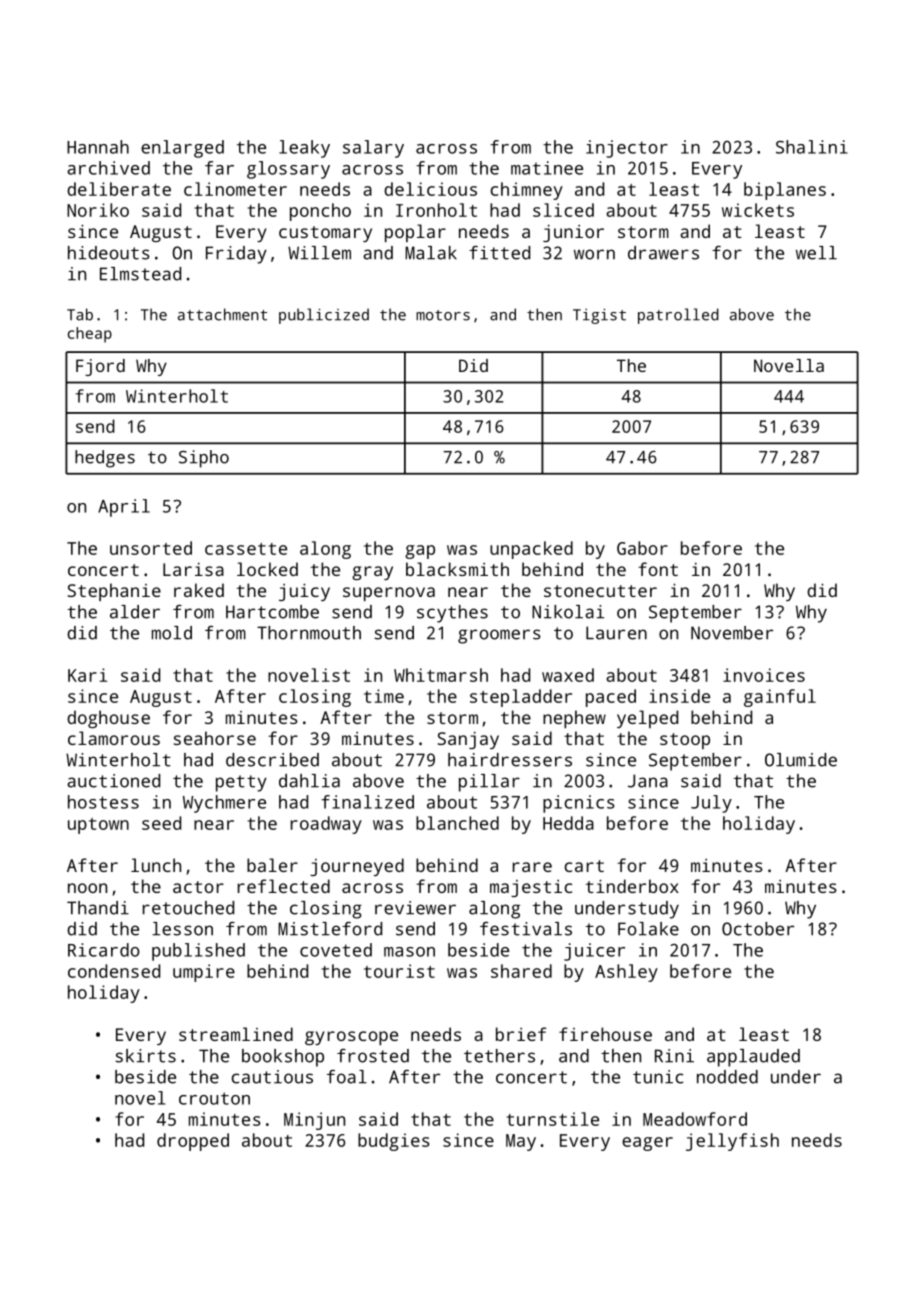 The width and height of the image is (924, 1311). What do you see at coordinates (399, 971) in the image?
I see `tourist` at bounding box center [399, 971].
